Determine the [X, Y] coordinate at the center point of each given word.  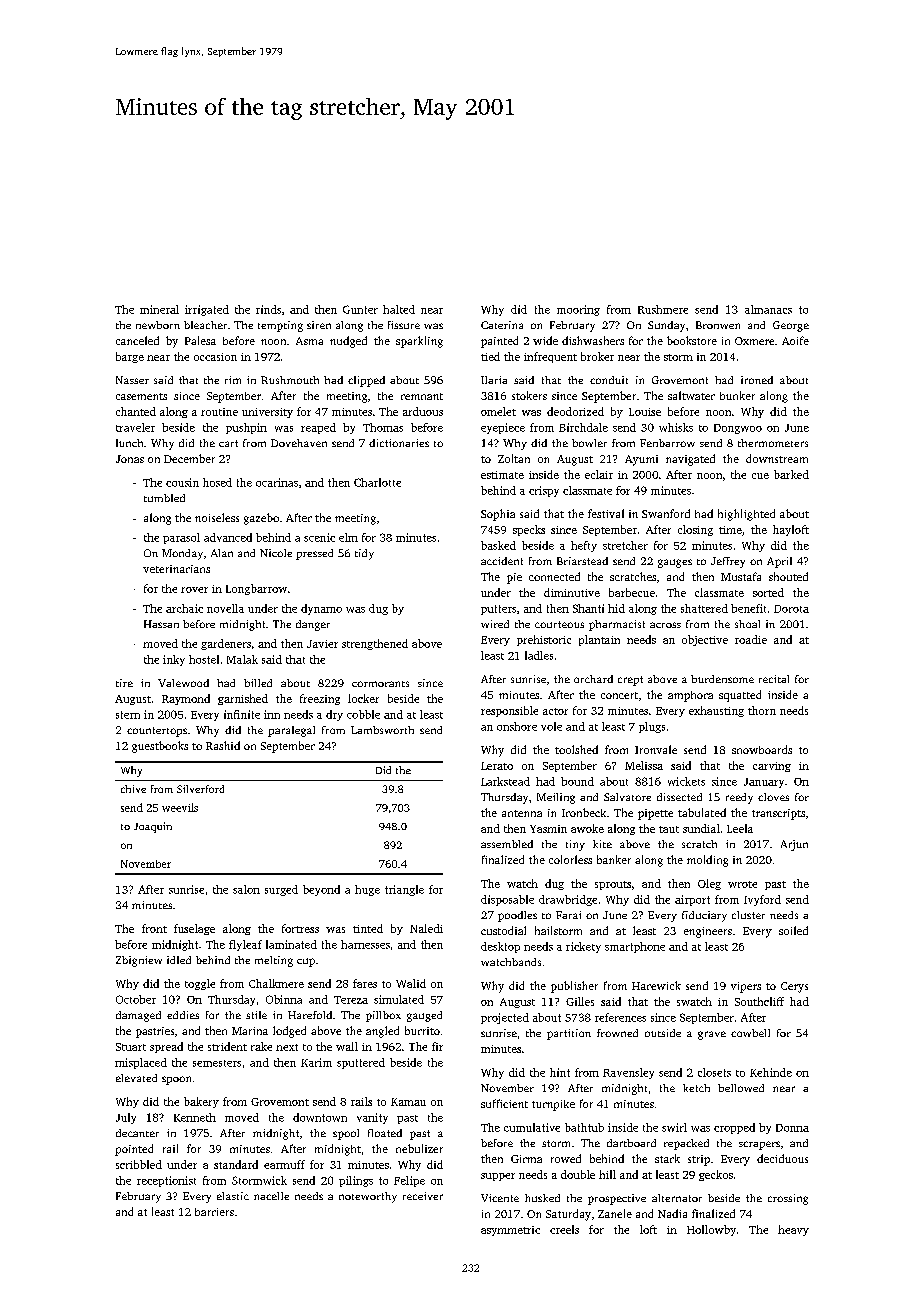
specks [529, 530]
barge [130, 357]
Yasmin [548, 829]
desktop [500, 947]
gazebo [261, 519]
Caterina [502, 325]
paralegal [291, 731]
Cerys [794, 987]
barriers [214, 1212]
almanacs [768, 309]
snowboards [762, 749]
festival [606, 513]
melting [274, 961]
